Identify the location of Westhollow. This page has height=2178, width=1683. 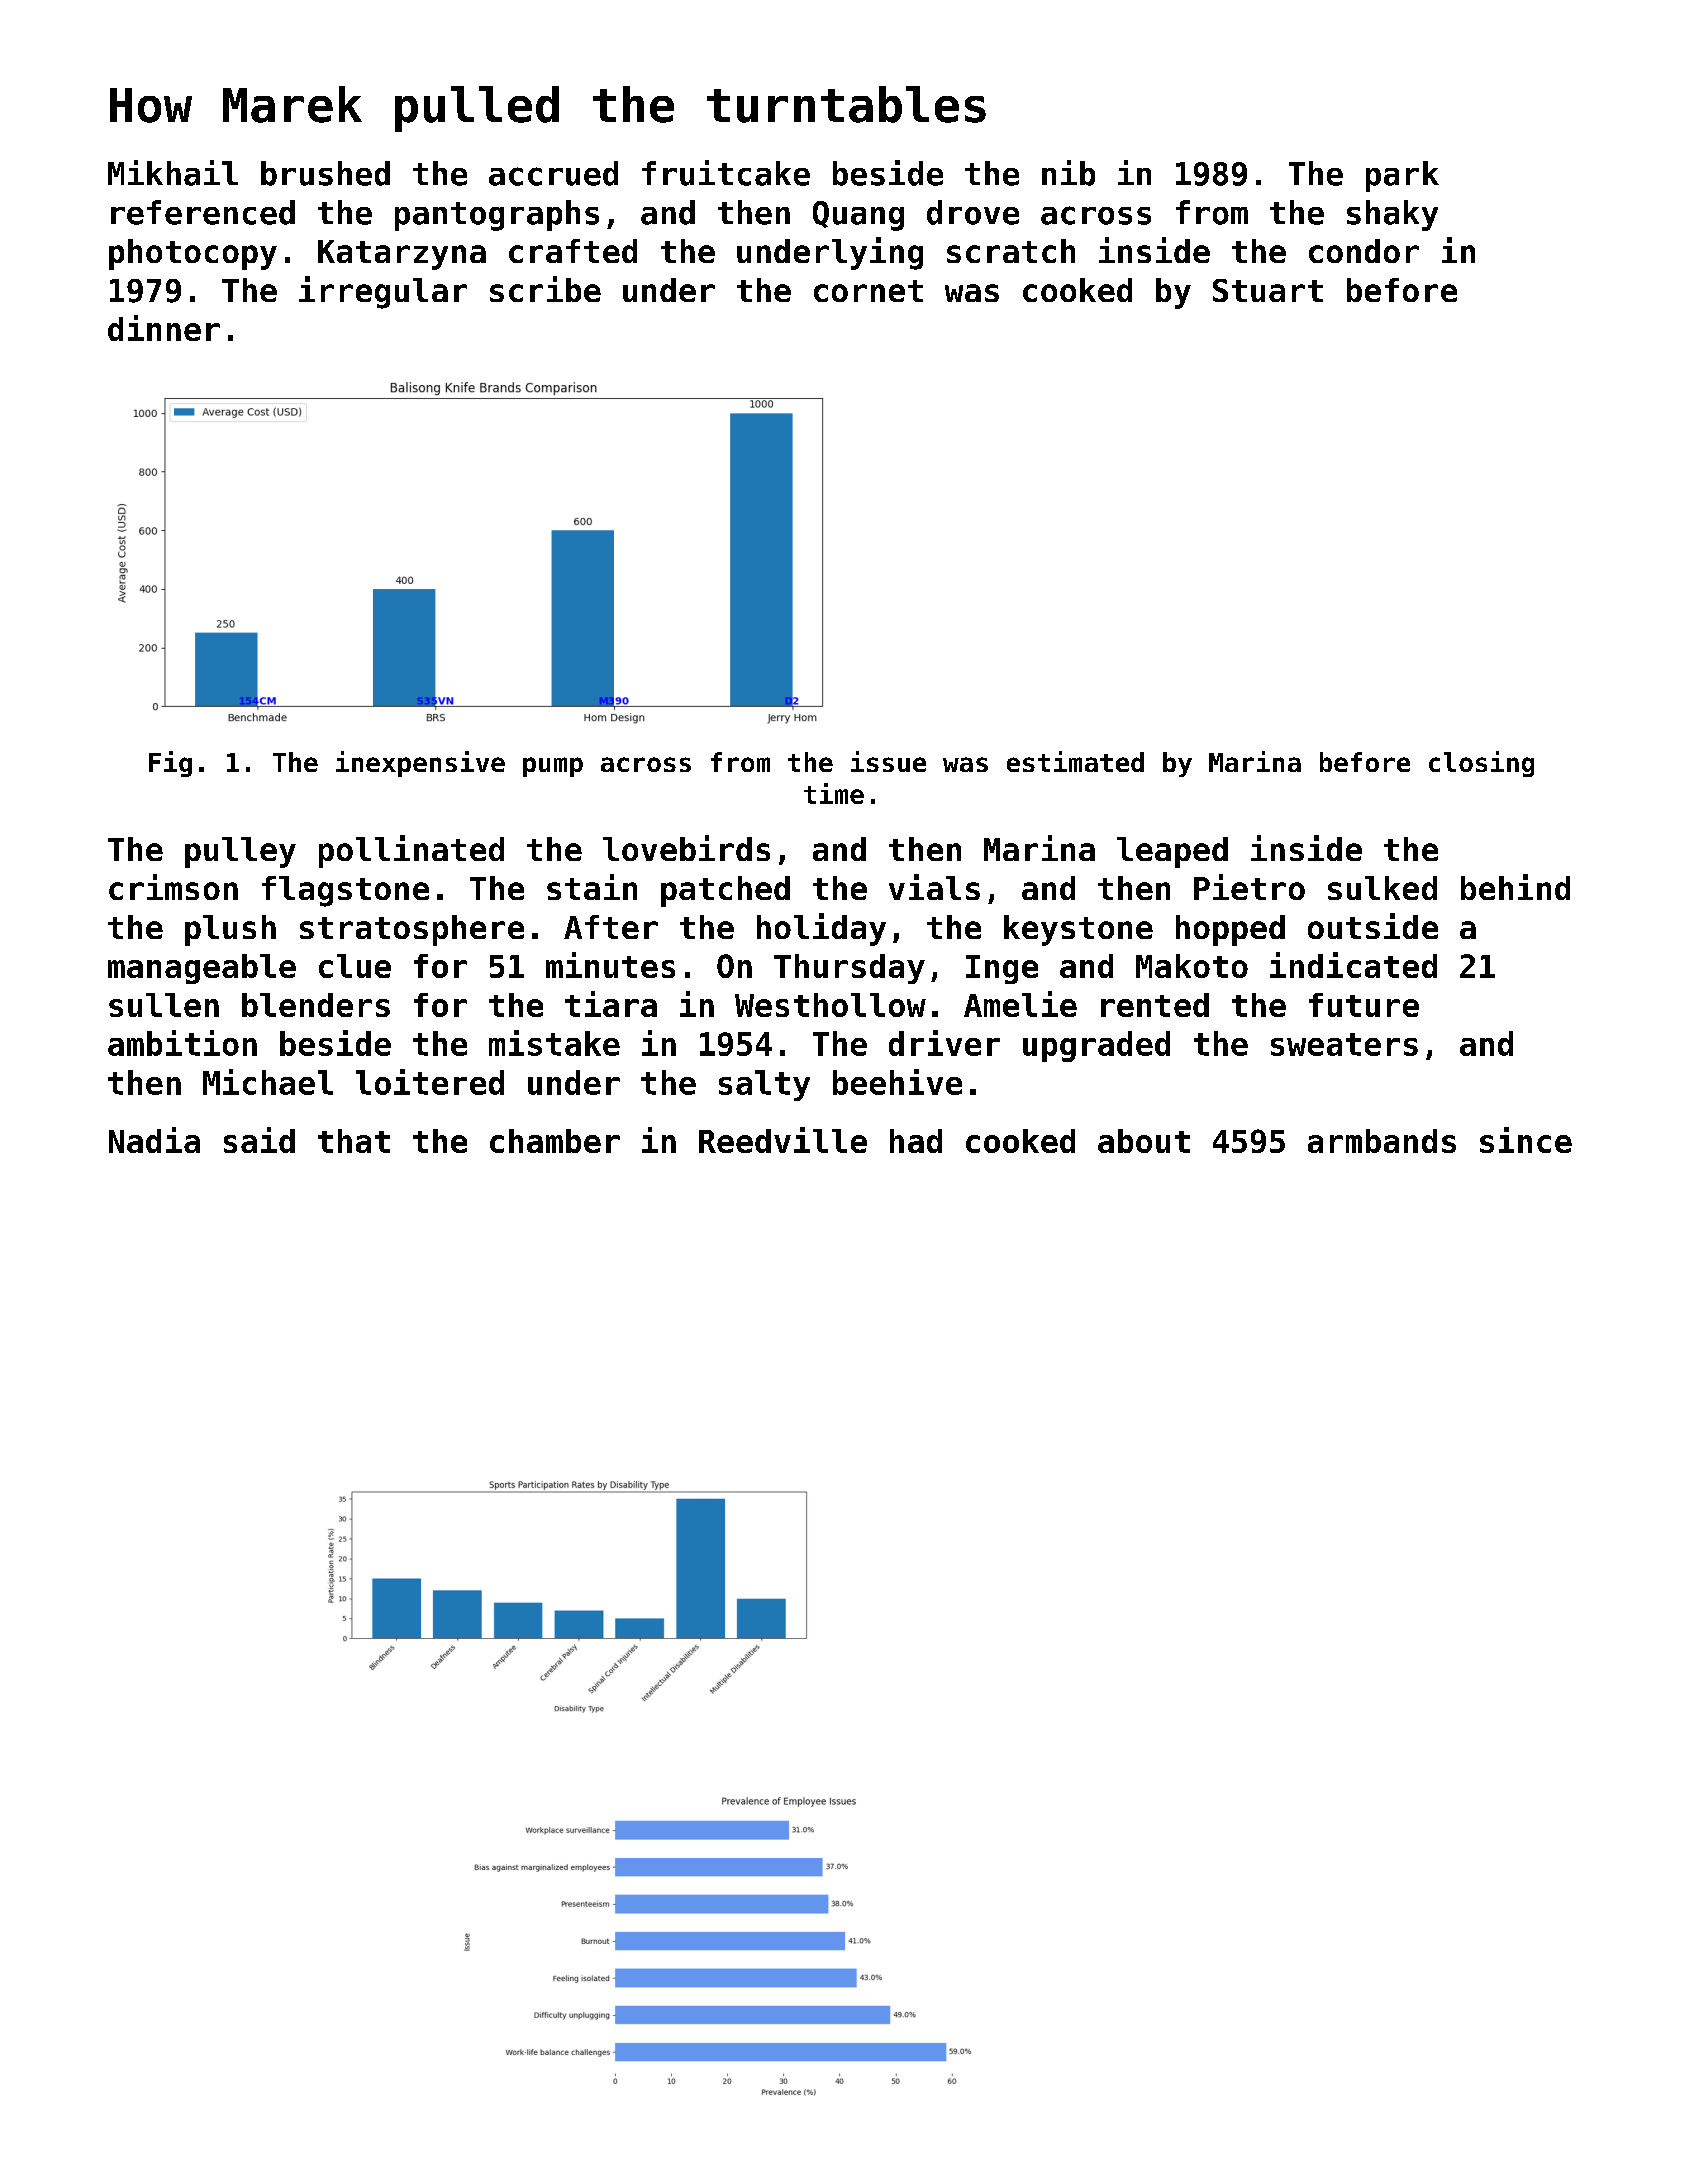
(830, 1005).
